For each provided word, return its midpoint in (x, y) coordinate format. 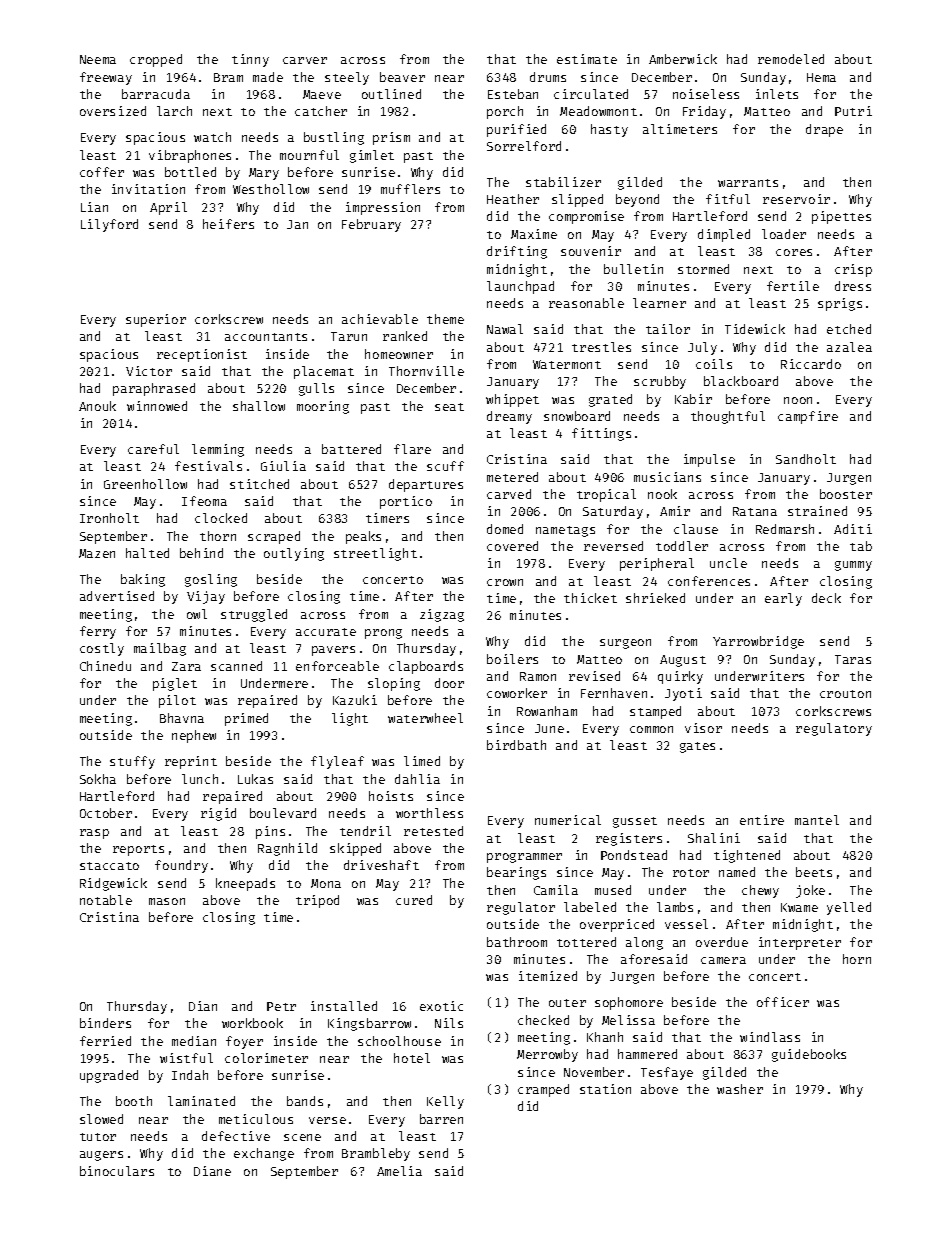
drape (824, 130)
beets (814, 872)
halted (147, 553)
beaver (402, 77)
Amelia (399, 1171)
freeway (106, 78)
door (449, 683)
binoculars (117, 1171)
